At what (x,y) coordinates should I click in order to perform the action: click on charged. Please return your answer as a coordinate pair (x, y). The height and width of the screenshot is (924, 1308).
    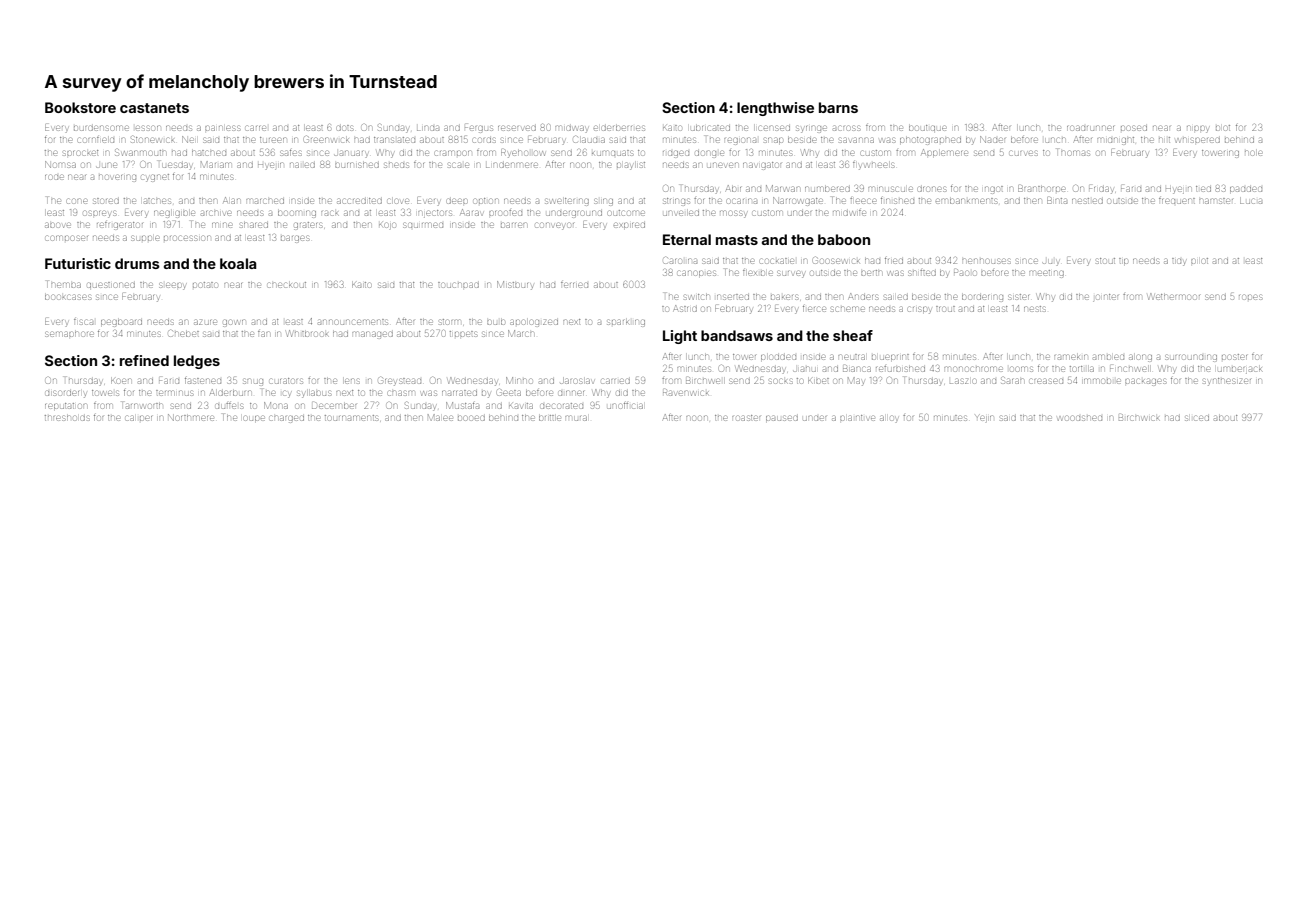
    Looking at the image, I should click on (287, 419).
